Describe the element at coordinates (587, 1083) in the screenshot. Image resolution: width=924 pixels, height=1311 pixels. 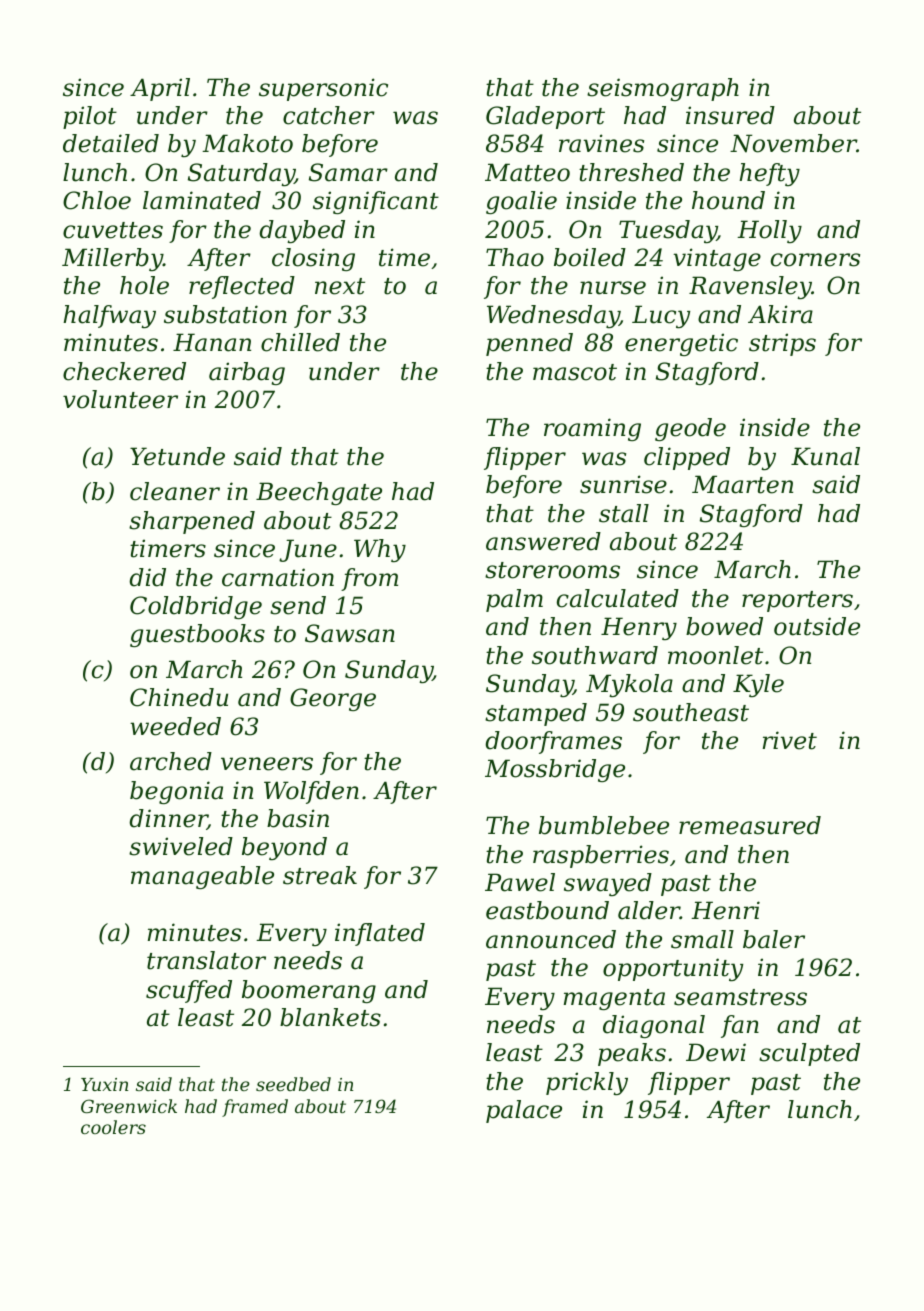
I see `prickly` at that location.
